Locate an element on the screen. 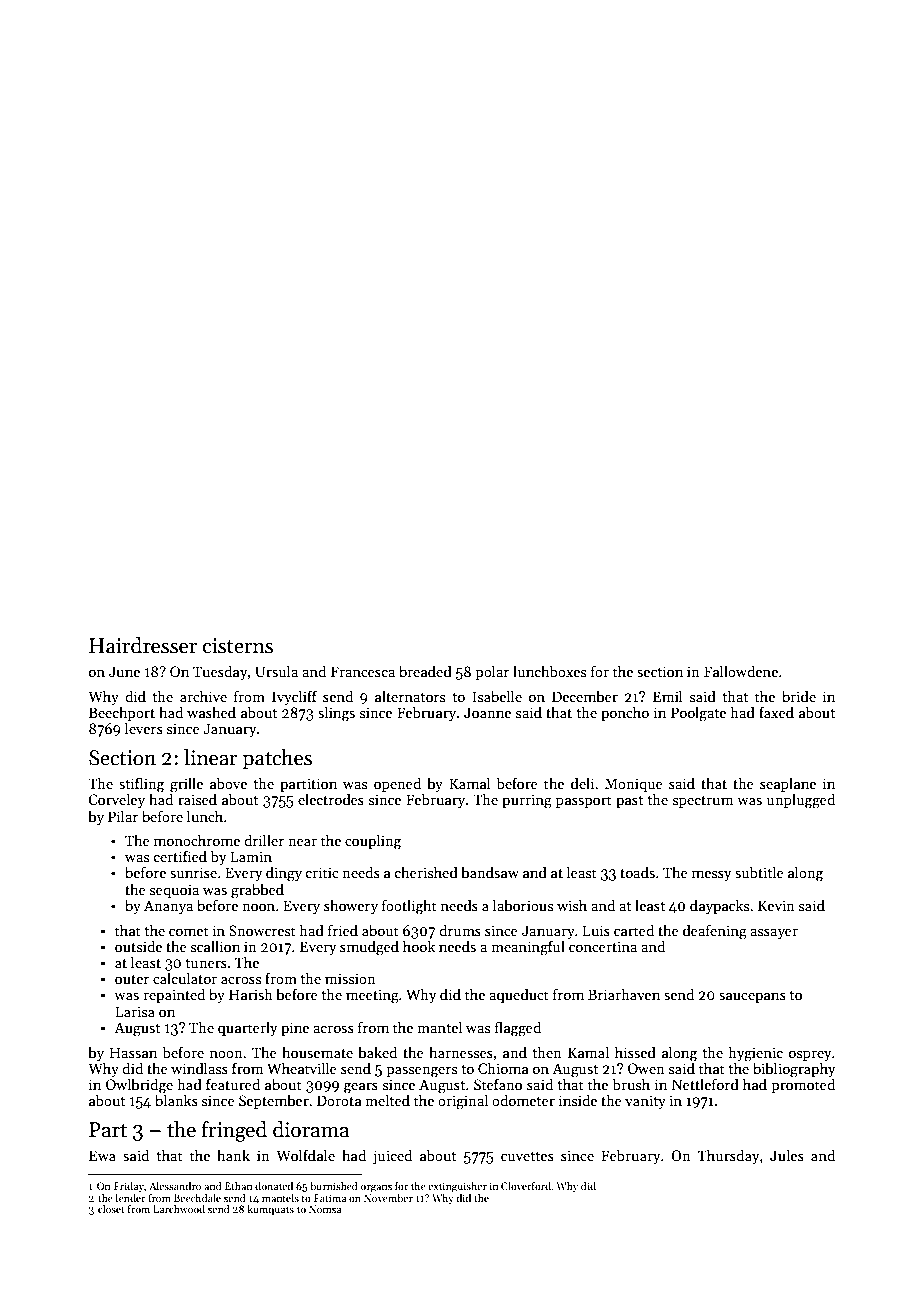 Image resolution: width=924 pixels, height=1308 pixels. Briarhaven is located at coordinates (624, 994).
